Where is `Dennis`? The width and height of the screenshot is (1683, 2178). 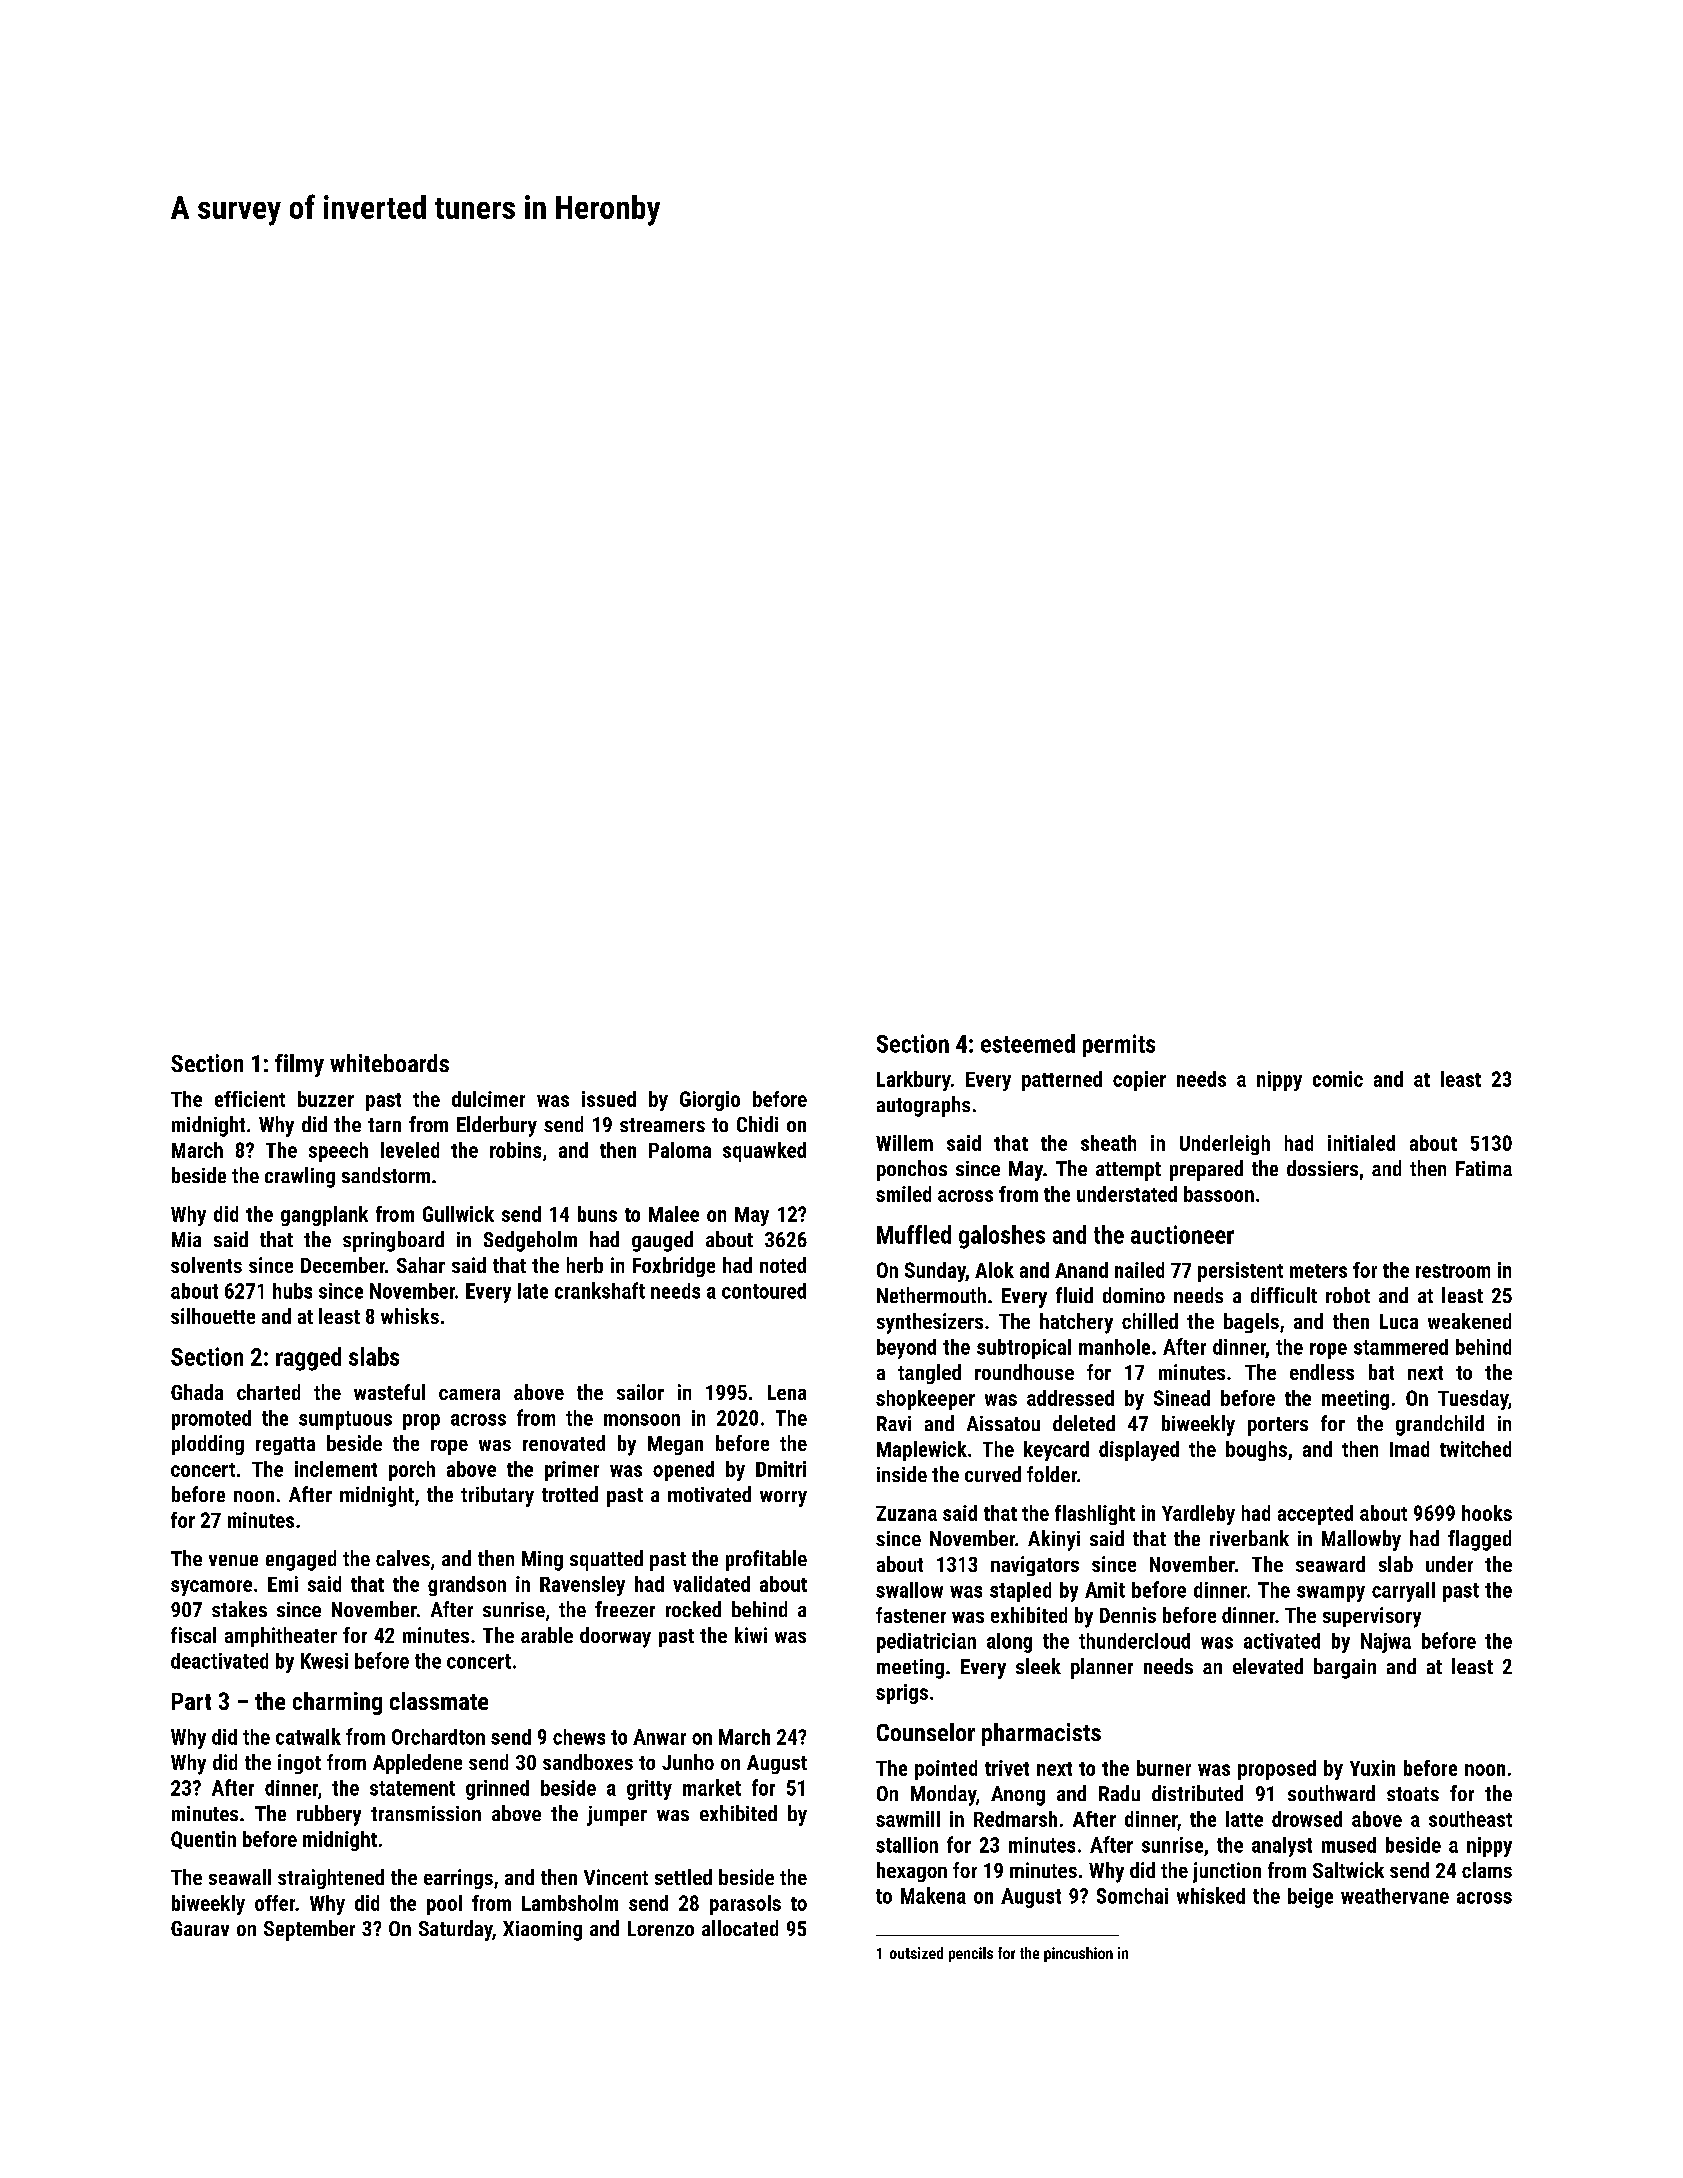 Dennis is located at coordinates (1128, 1615).
